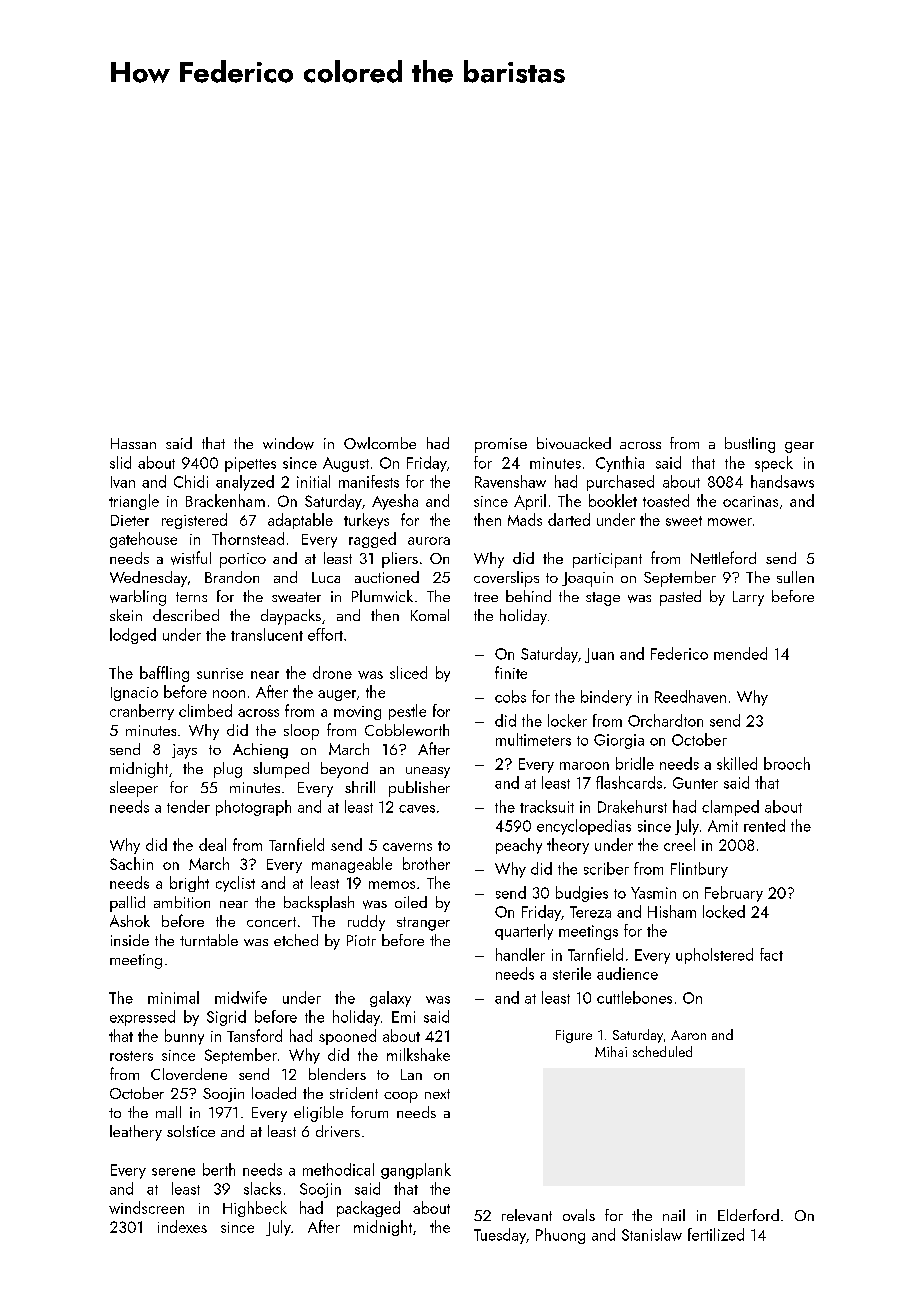  Describe the element at coordinates (380, 443) in the screenshot. I see `Owlcombe` at that location.
